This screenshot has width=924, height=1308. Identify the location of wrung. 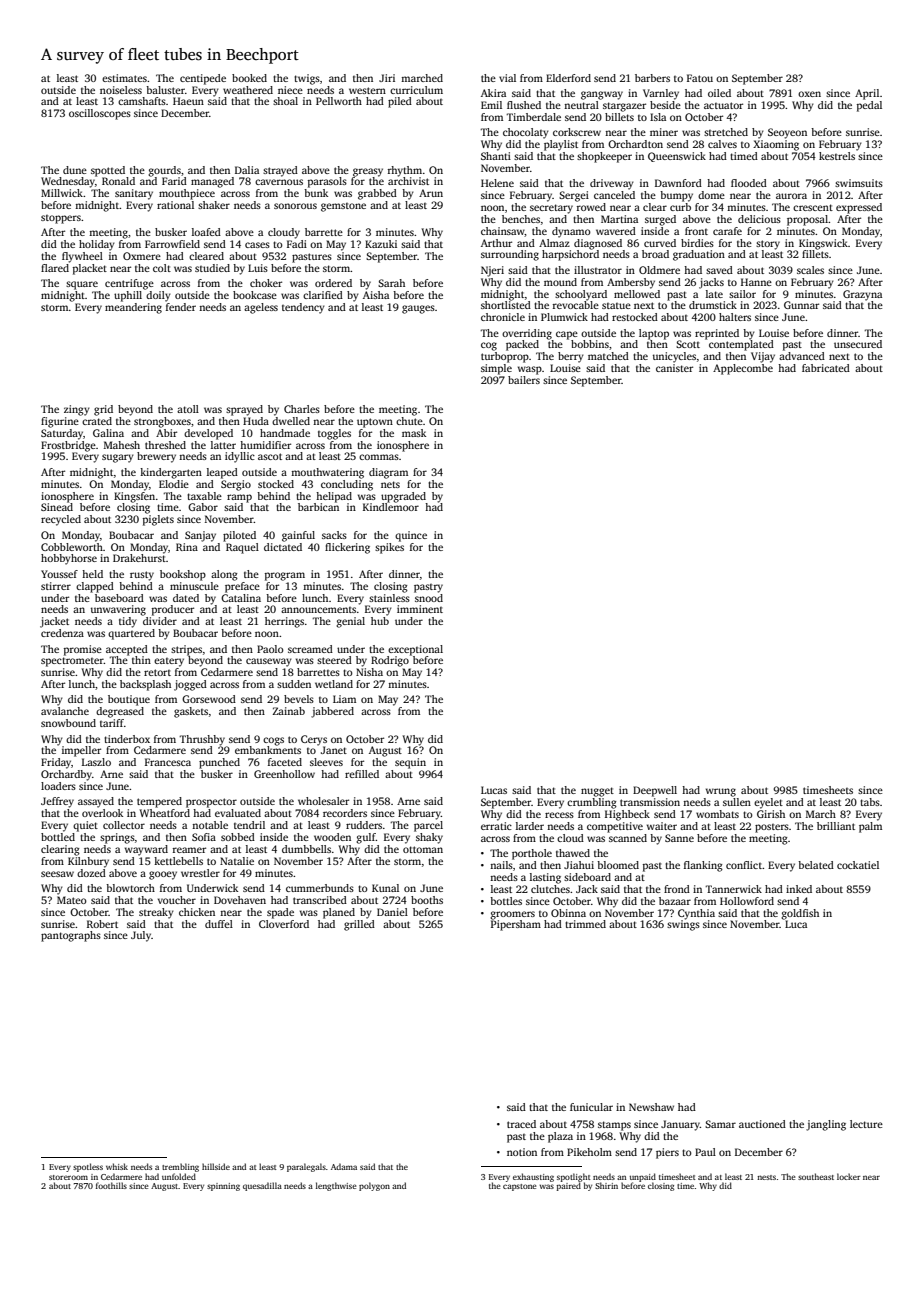
(721, 792).
